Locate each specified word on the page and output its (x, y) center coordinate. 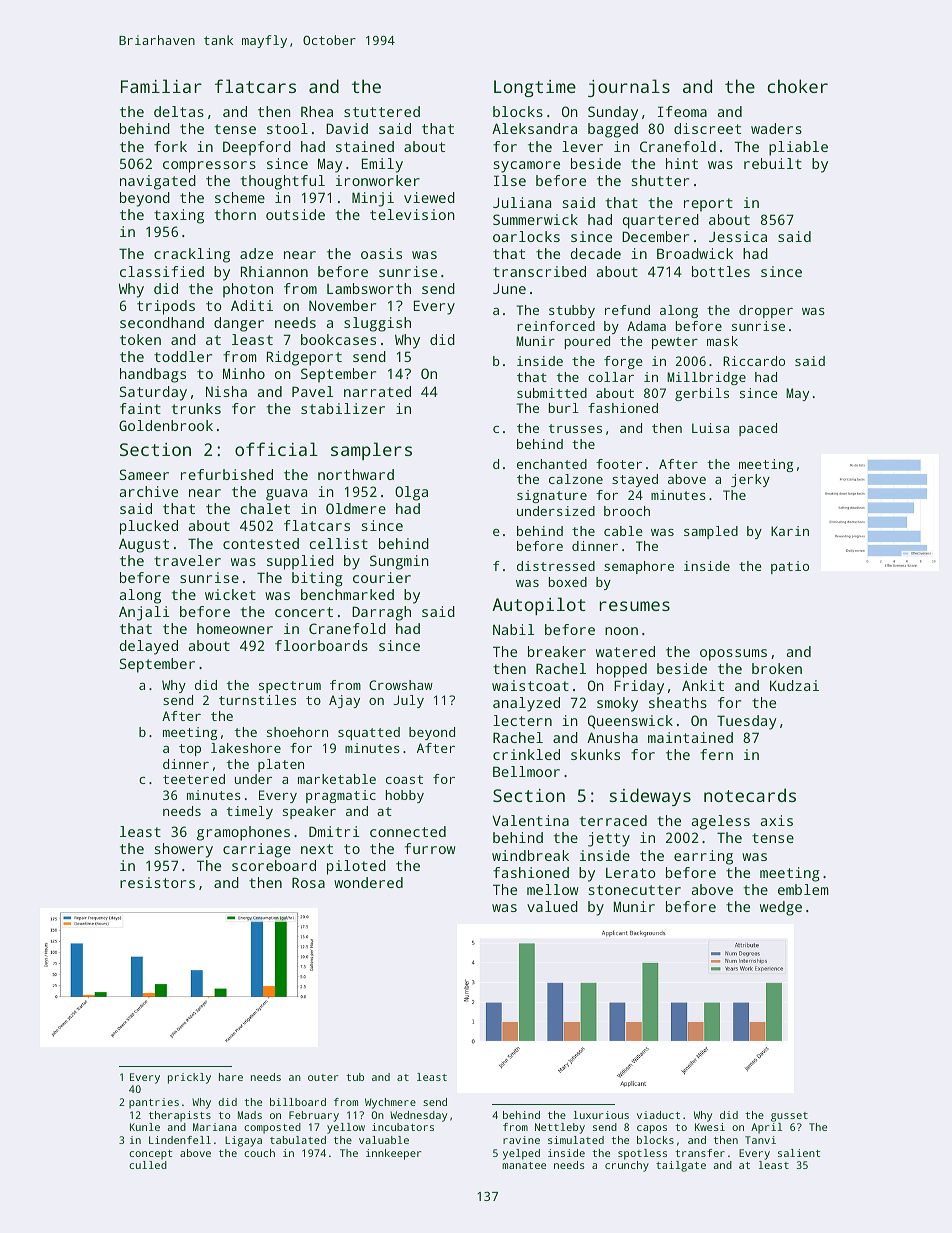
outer (323, 1077)
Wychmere (390, 1103)
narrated (377, 391)
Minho (244, 373)
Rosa (308, 882)
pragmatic (341, 796)
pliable (798, 148)
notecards (750, 795)
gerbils (702, 394)
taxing (179, 216)
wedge (781, 908)
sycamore (527, 167)
